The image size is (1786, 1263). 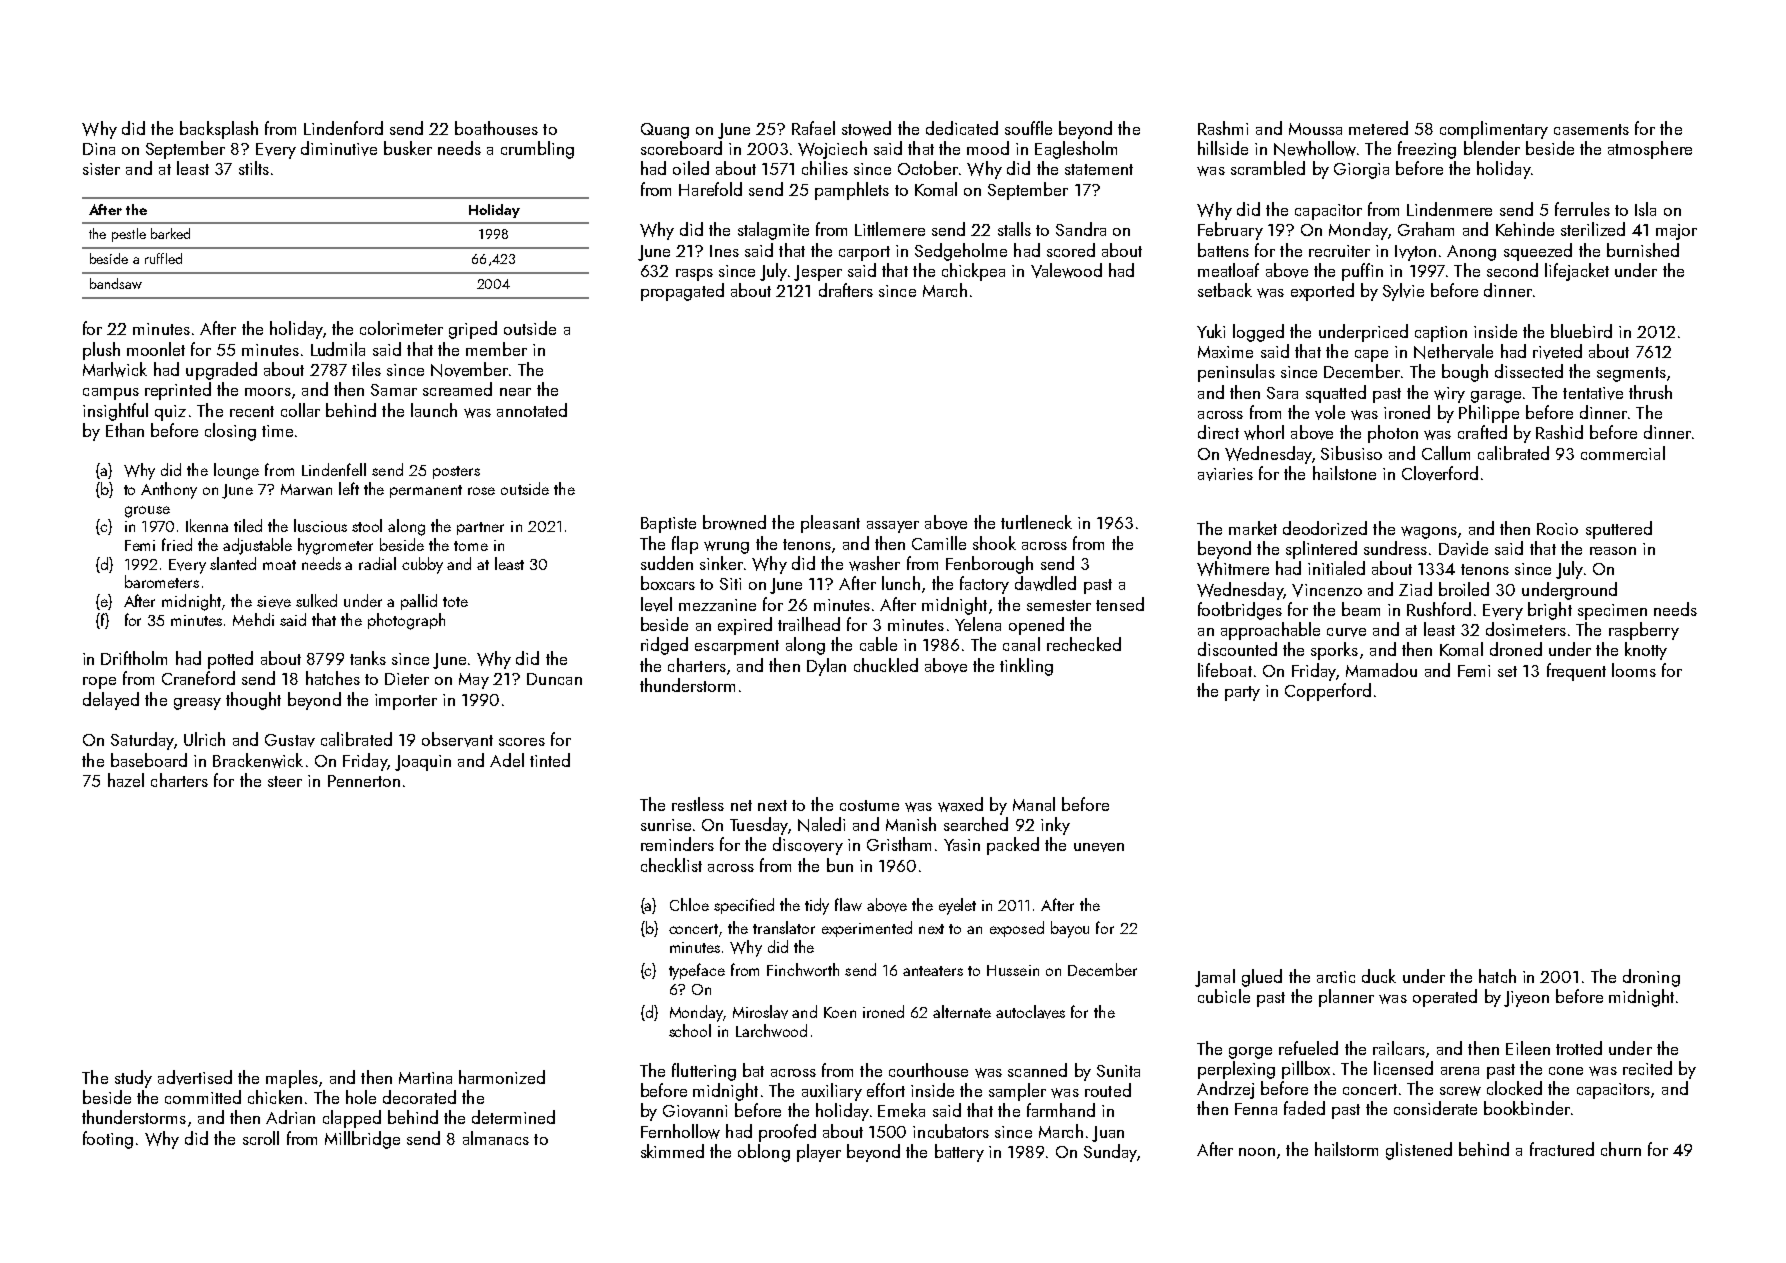 I want to click on Yelena, so click(x=978, y=624).
